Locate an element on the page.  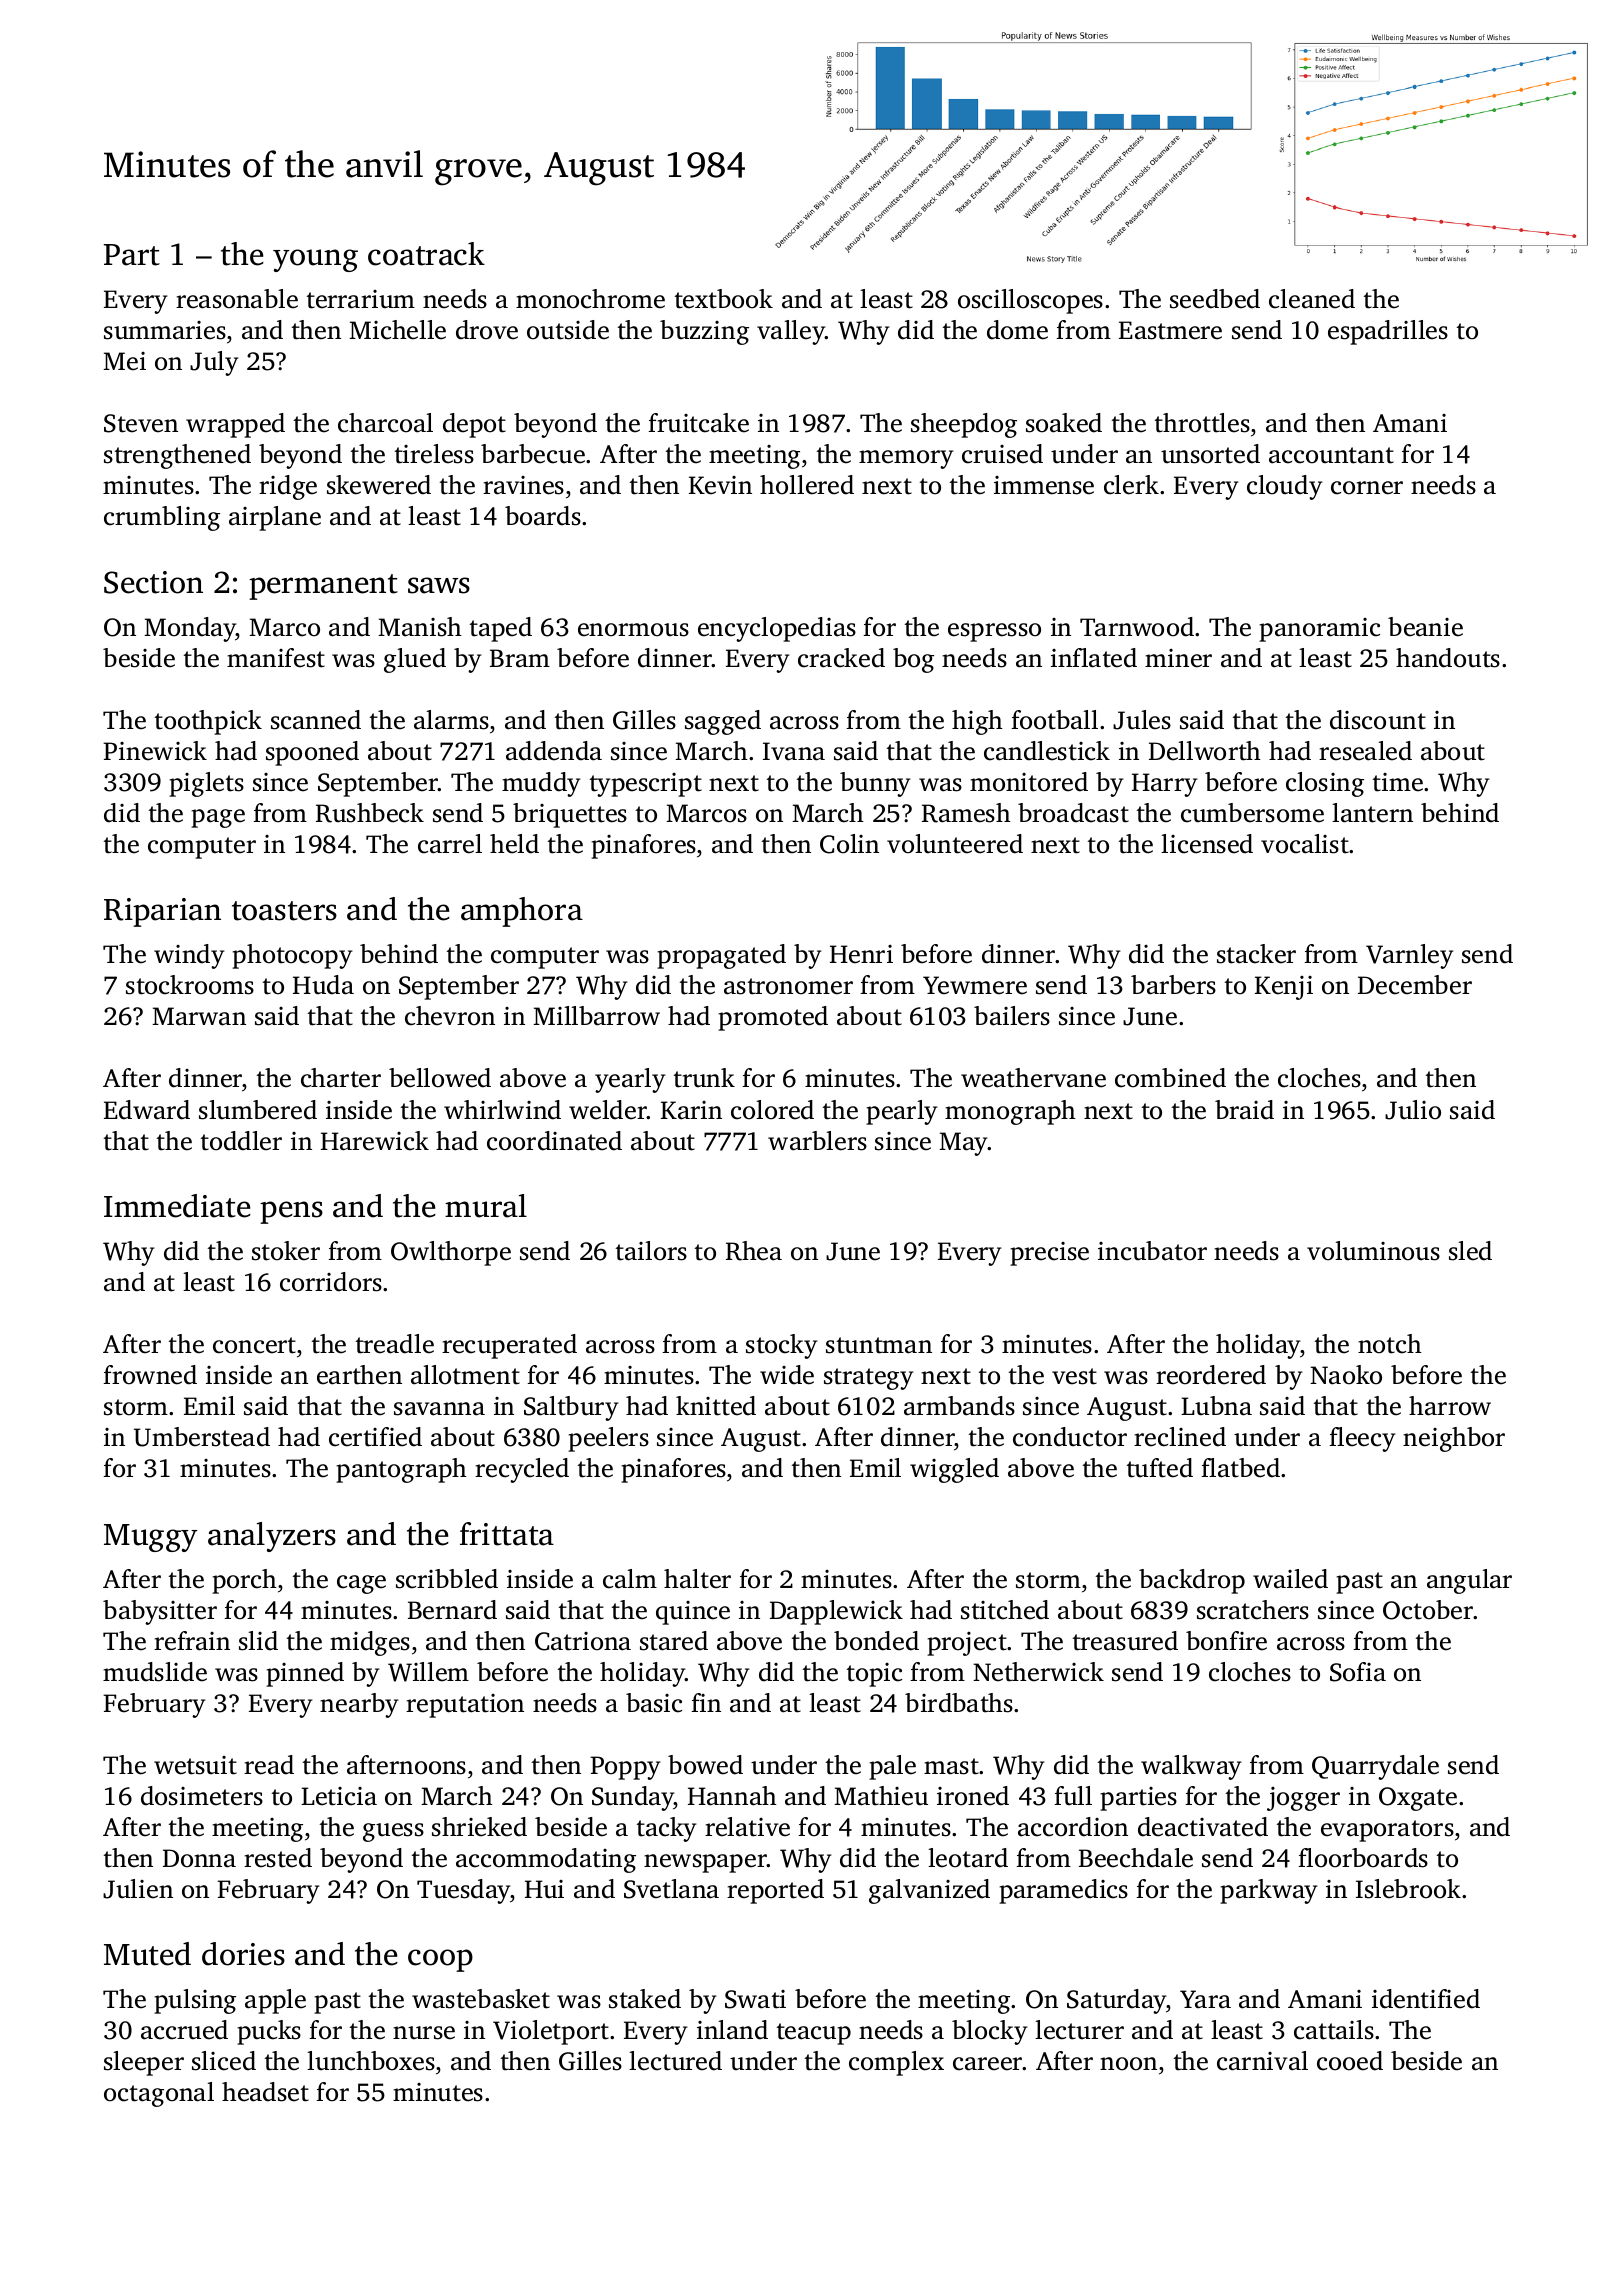
deactivated is located at coordinates (1203, 1827).
